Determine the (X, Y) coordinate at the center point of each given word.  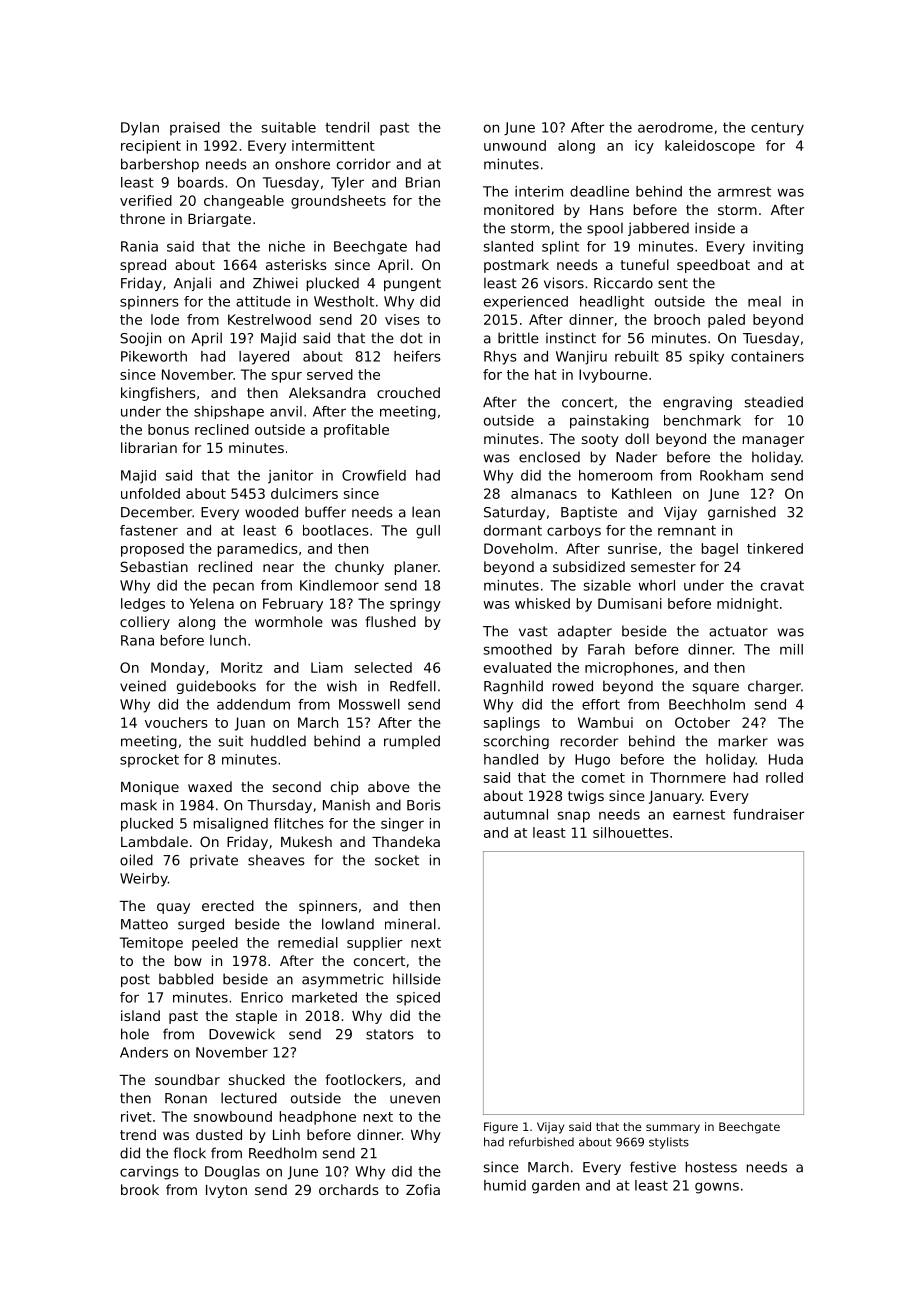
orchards (349, 1189)
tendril (347, 127)
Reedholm (283, 1153)
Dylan (140, 129)
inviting (778, 248)
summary (673, 1129)
